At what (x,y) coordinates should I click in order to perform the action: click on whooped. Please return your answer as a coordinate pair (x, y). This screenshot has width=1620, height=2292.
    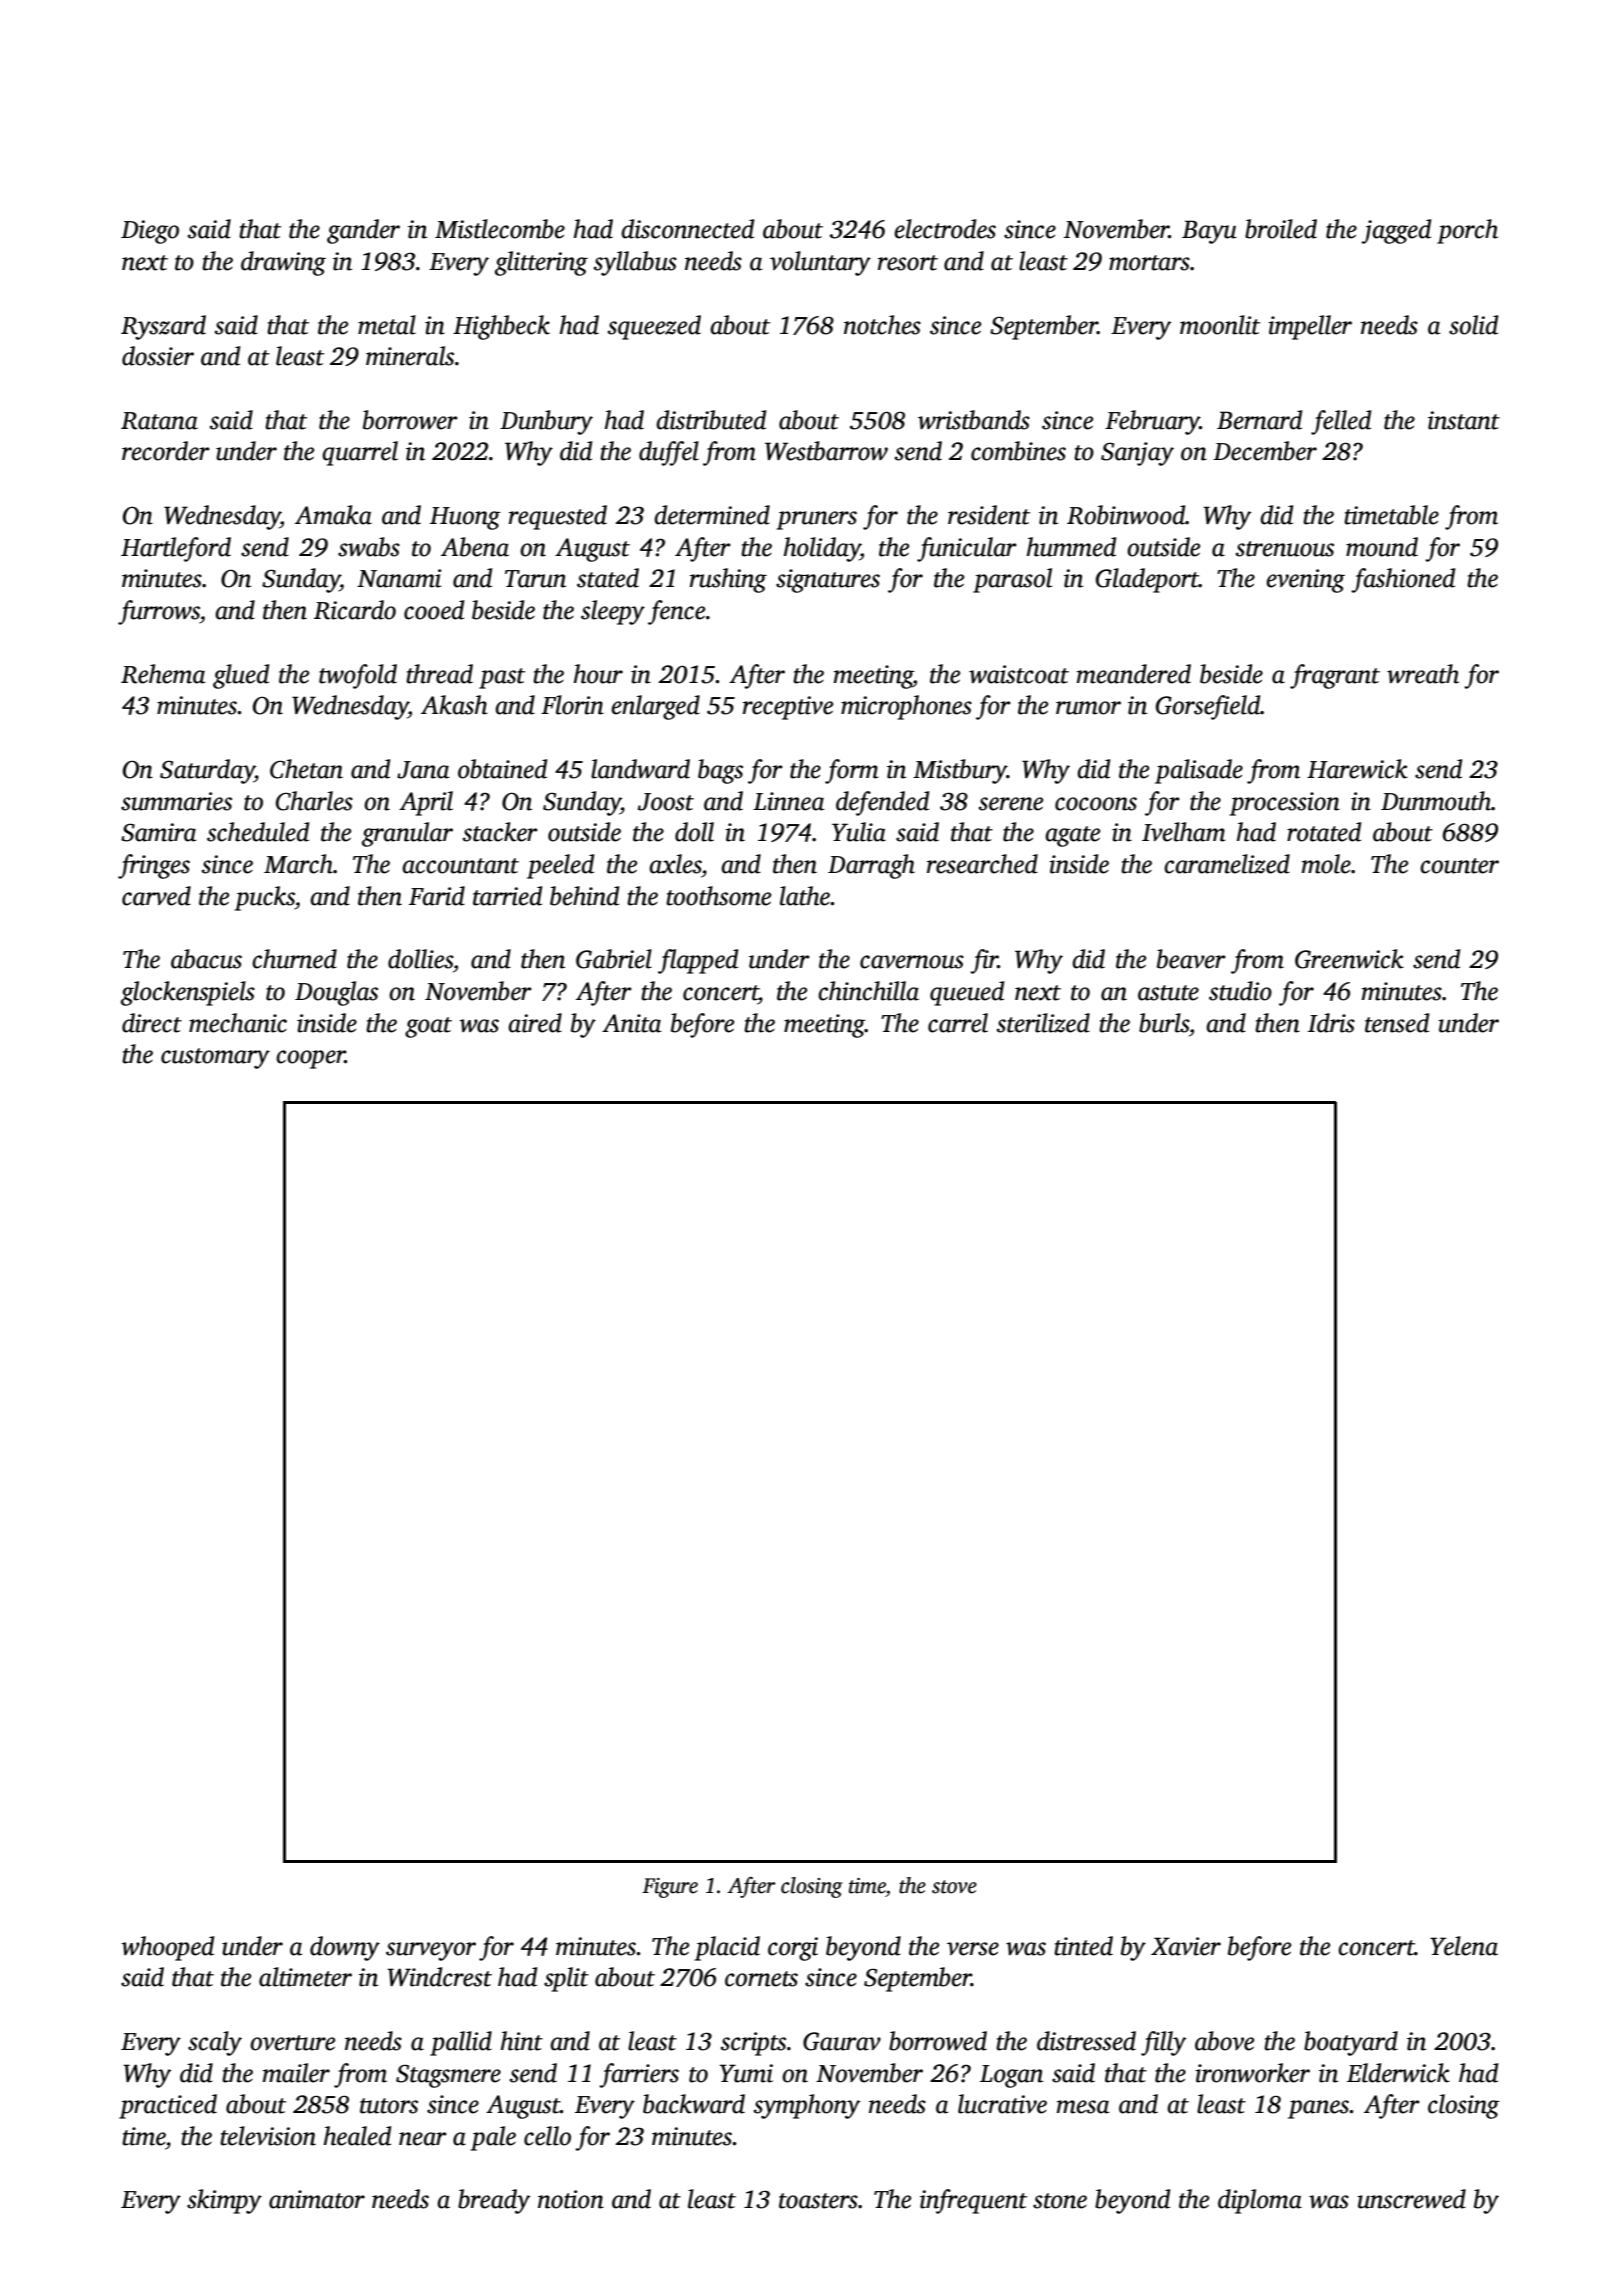
    Looking at the image, I should click on (167, 1948).
